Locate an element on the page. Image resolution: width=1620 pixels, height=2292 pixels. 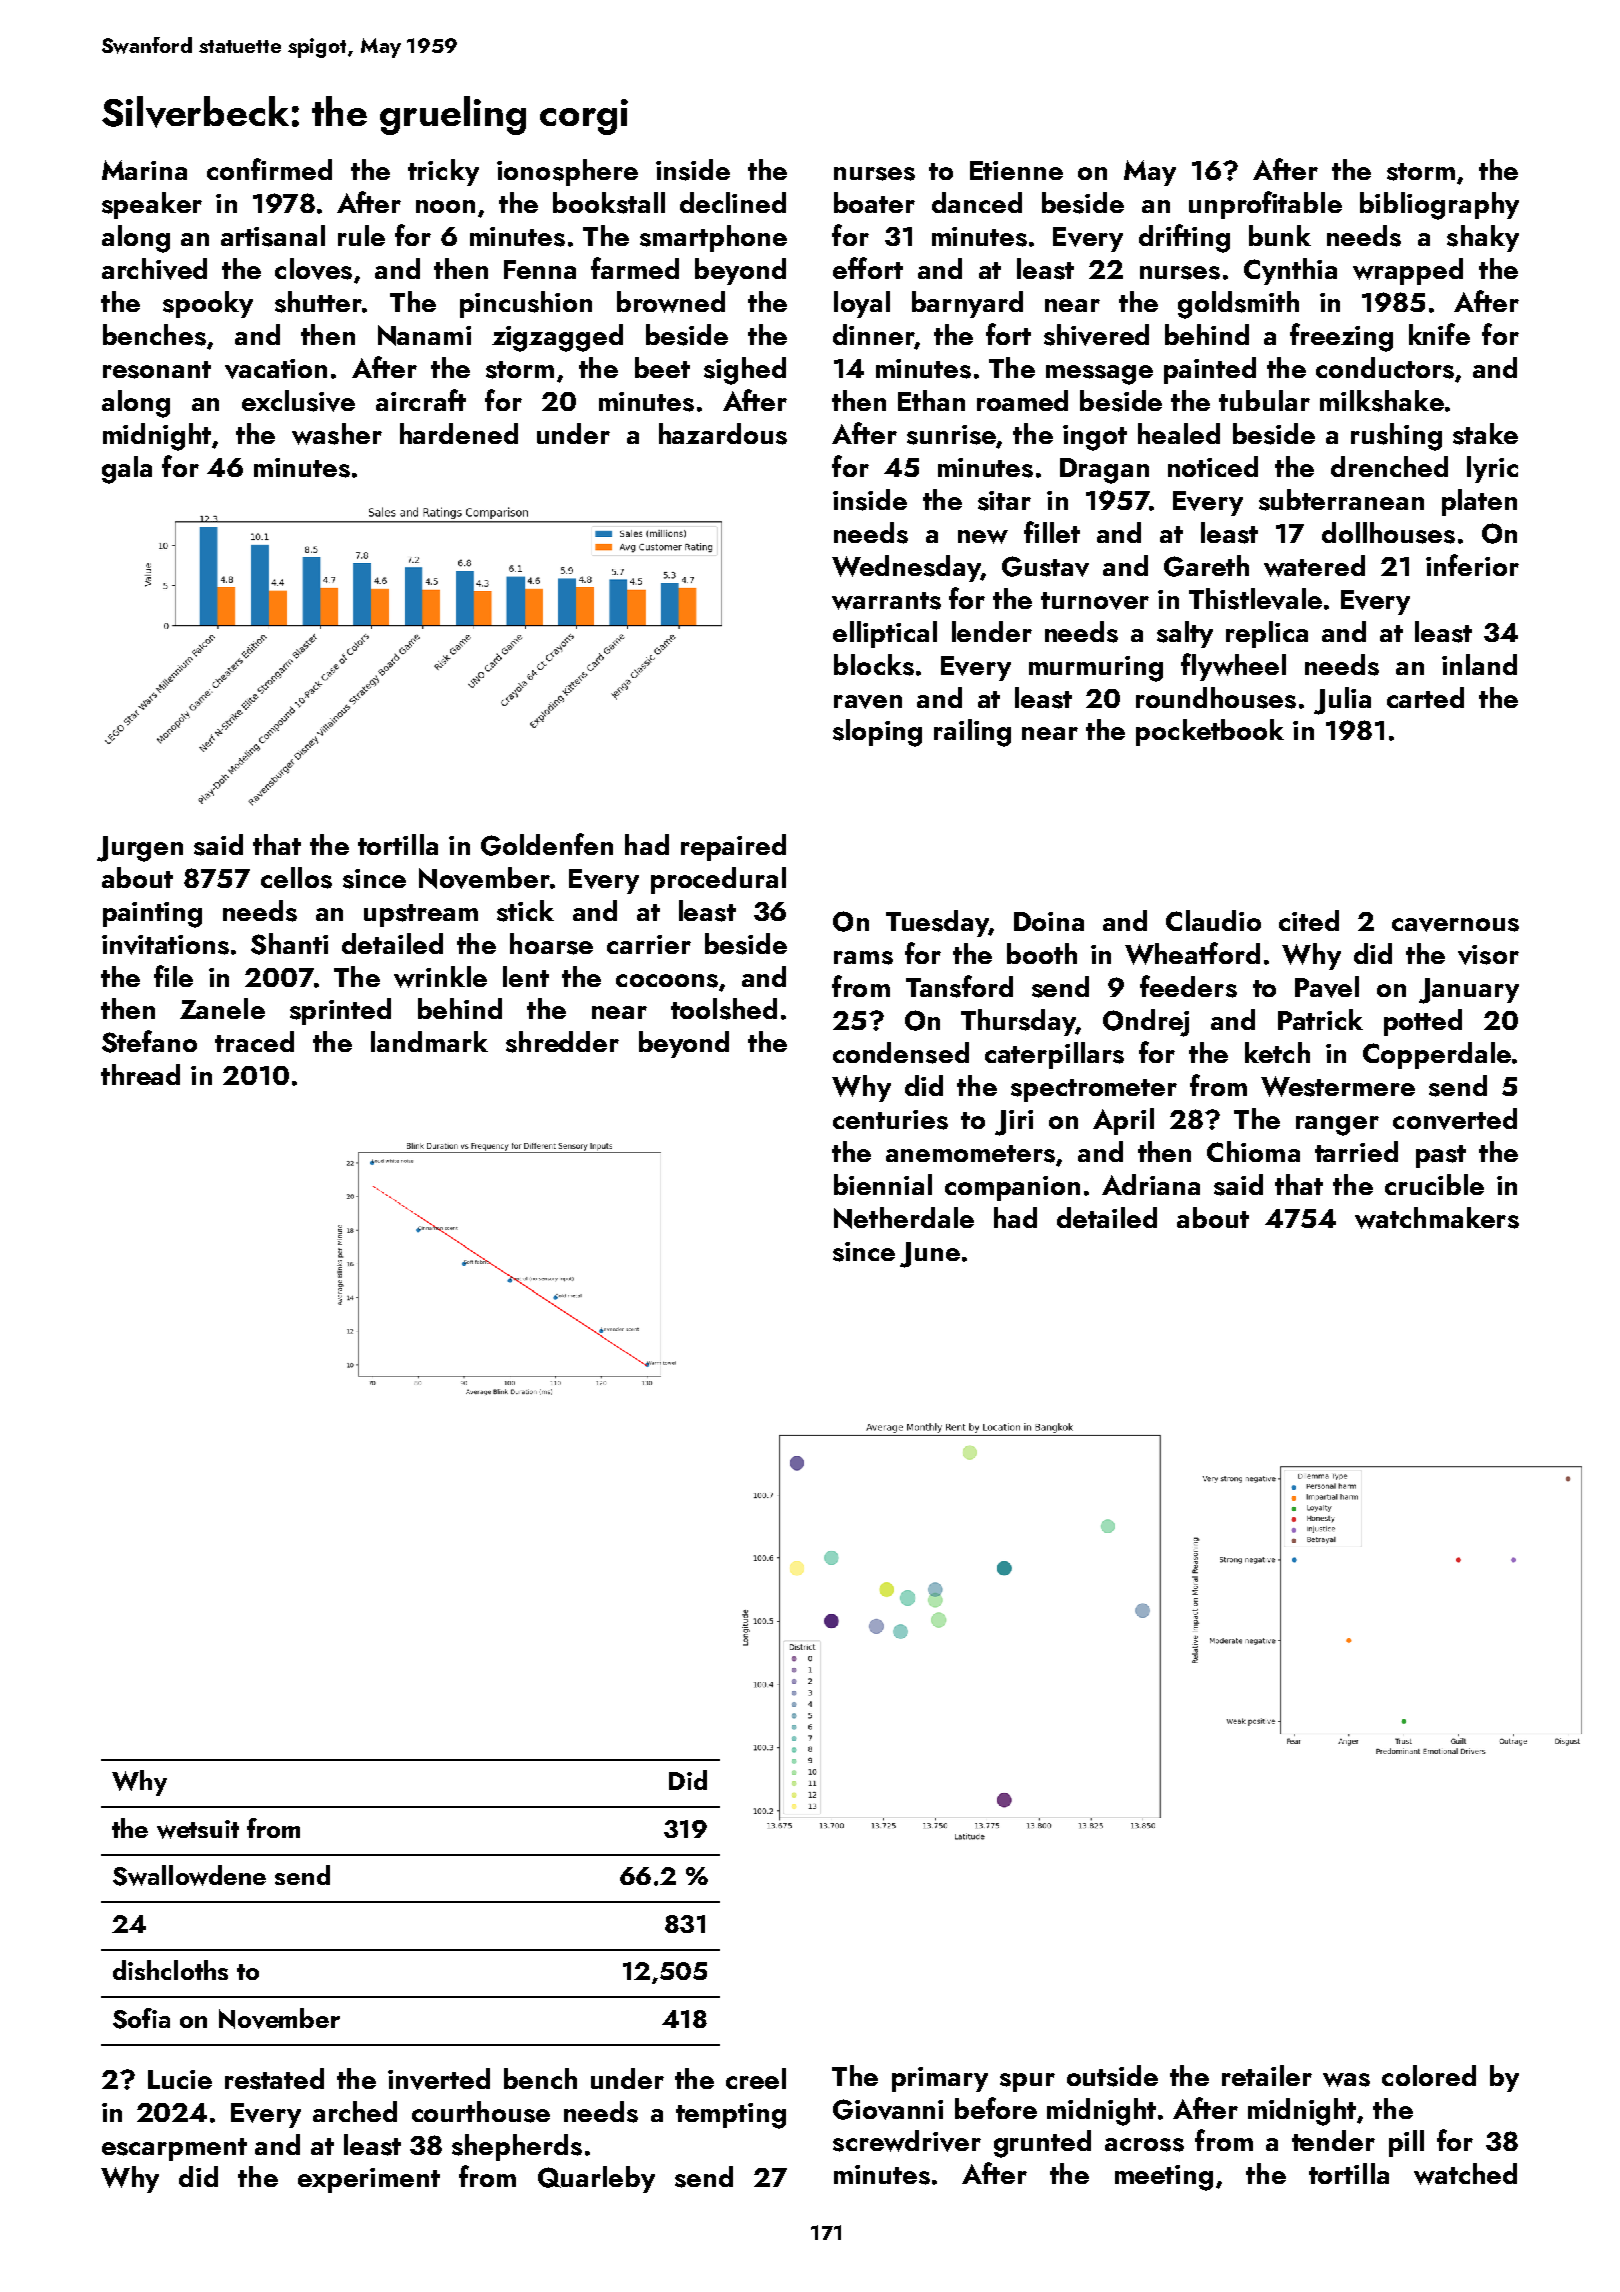
cavernous is located at coordinates (1455, 925).
